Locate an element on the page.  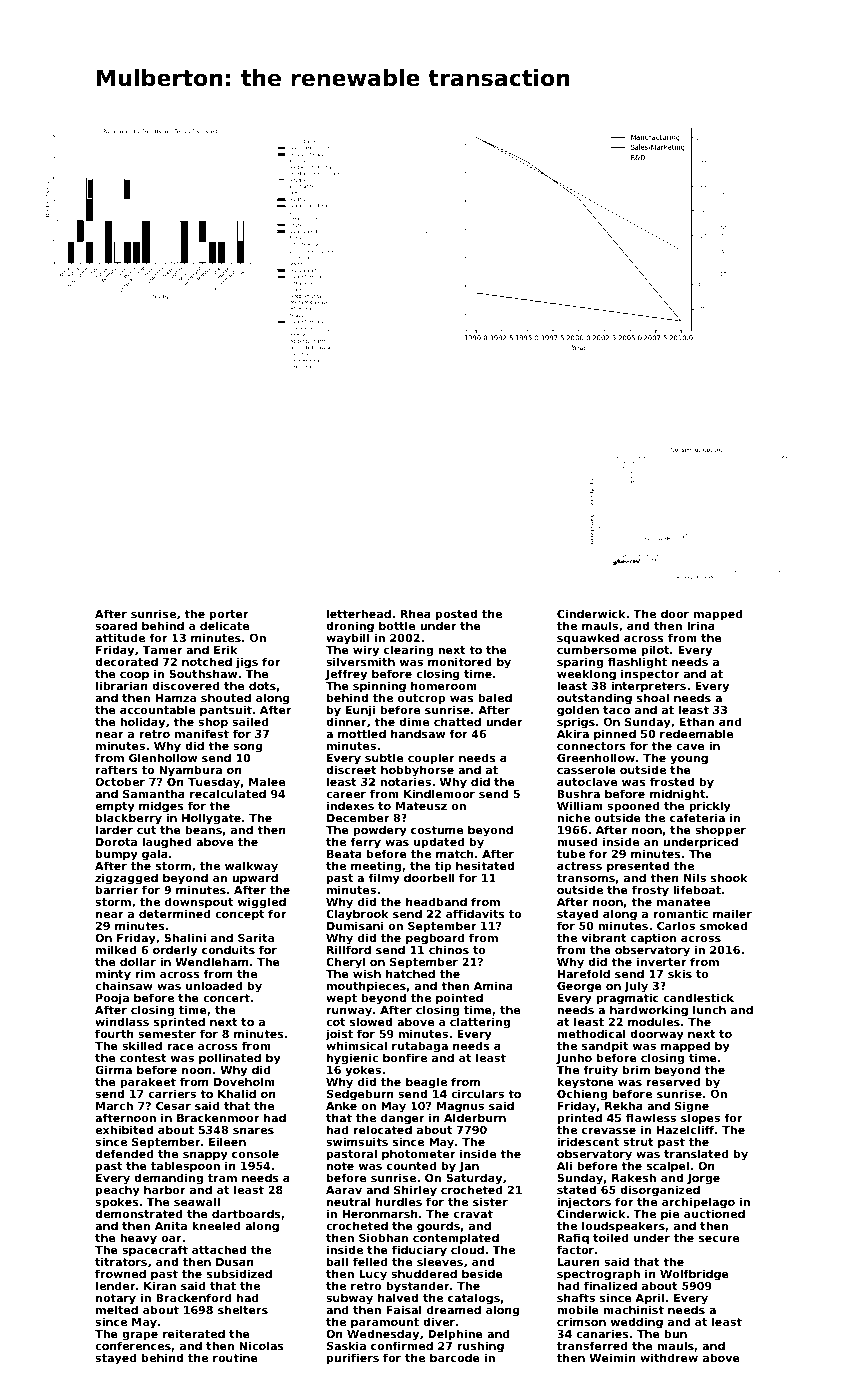
barcode is located at coordinates (455, 1357).
